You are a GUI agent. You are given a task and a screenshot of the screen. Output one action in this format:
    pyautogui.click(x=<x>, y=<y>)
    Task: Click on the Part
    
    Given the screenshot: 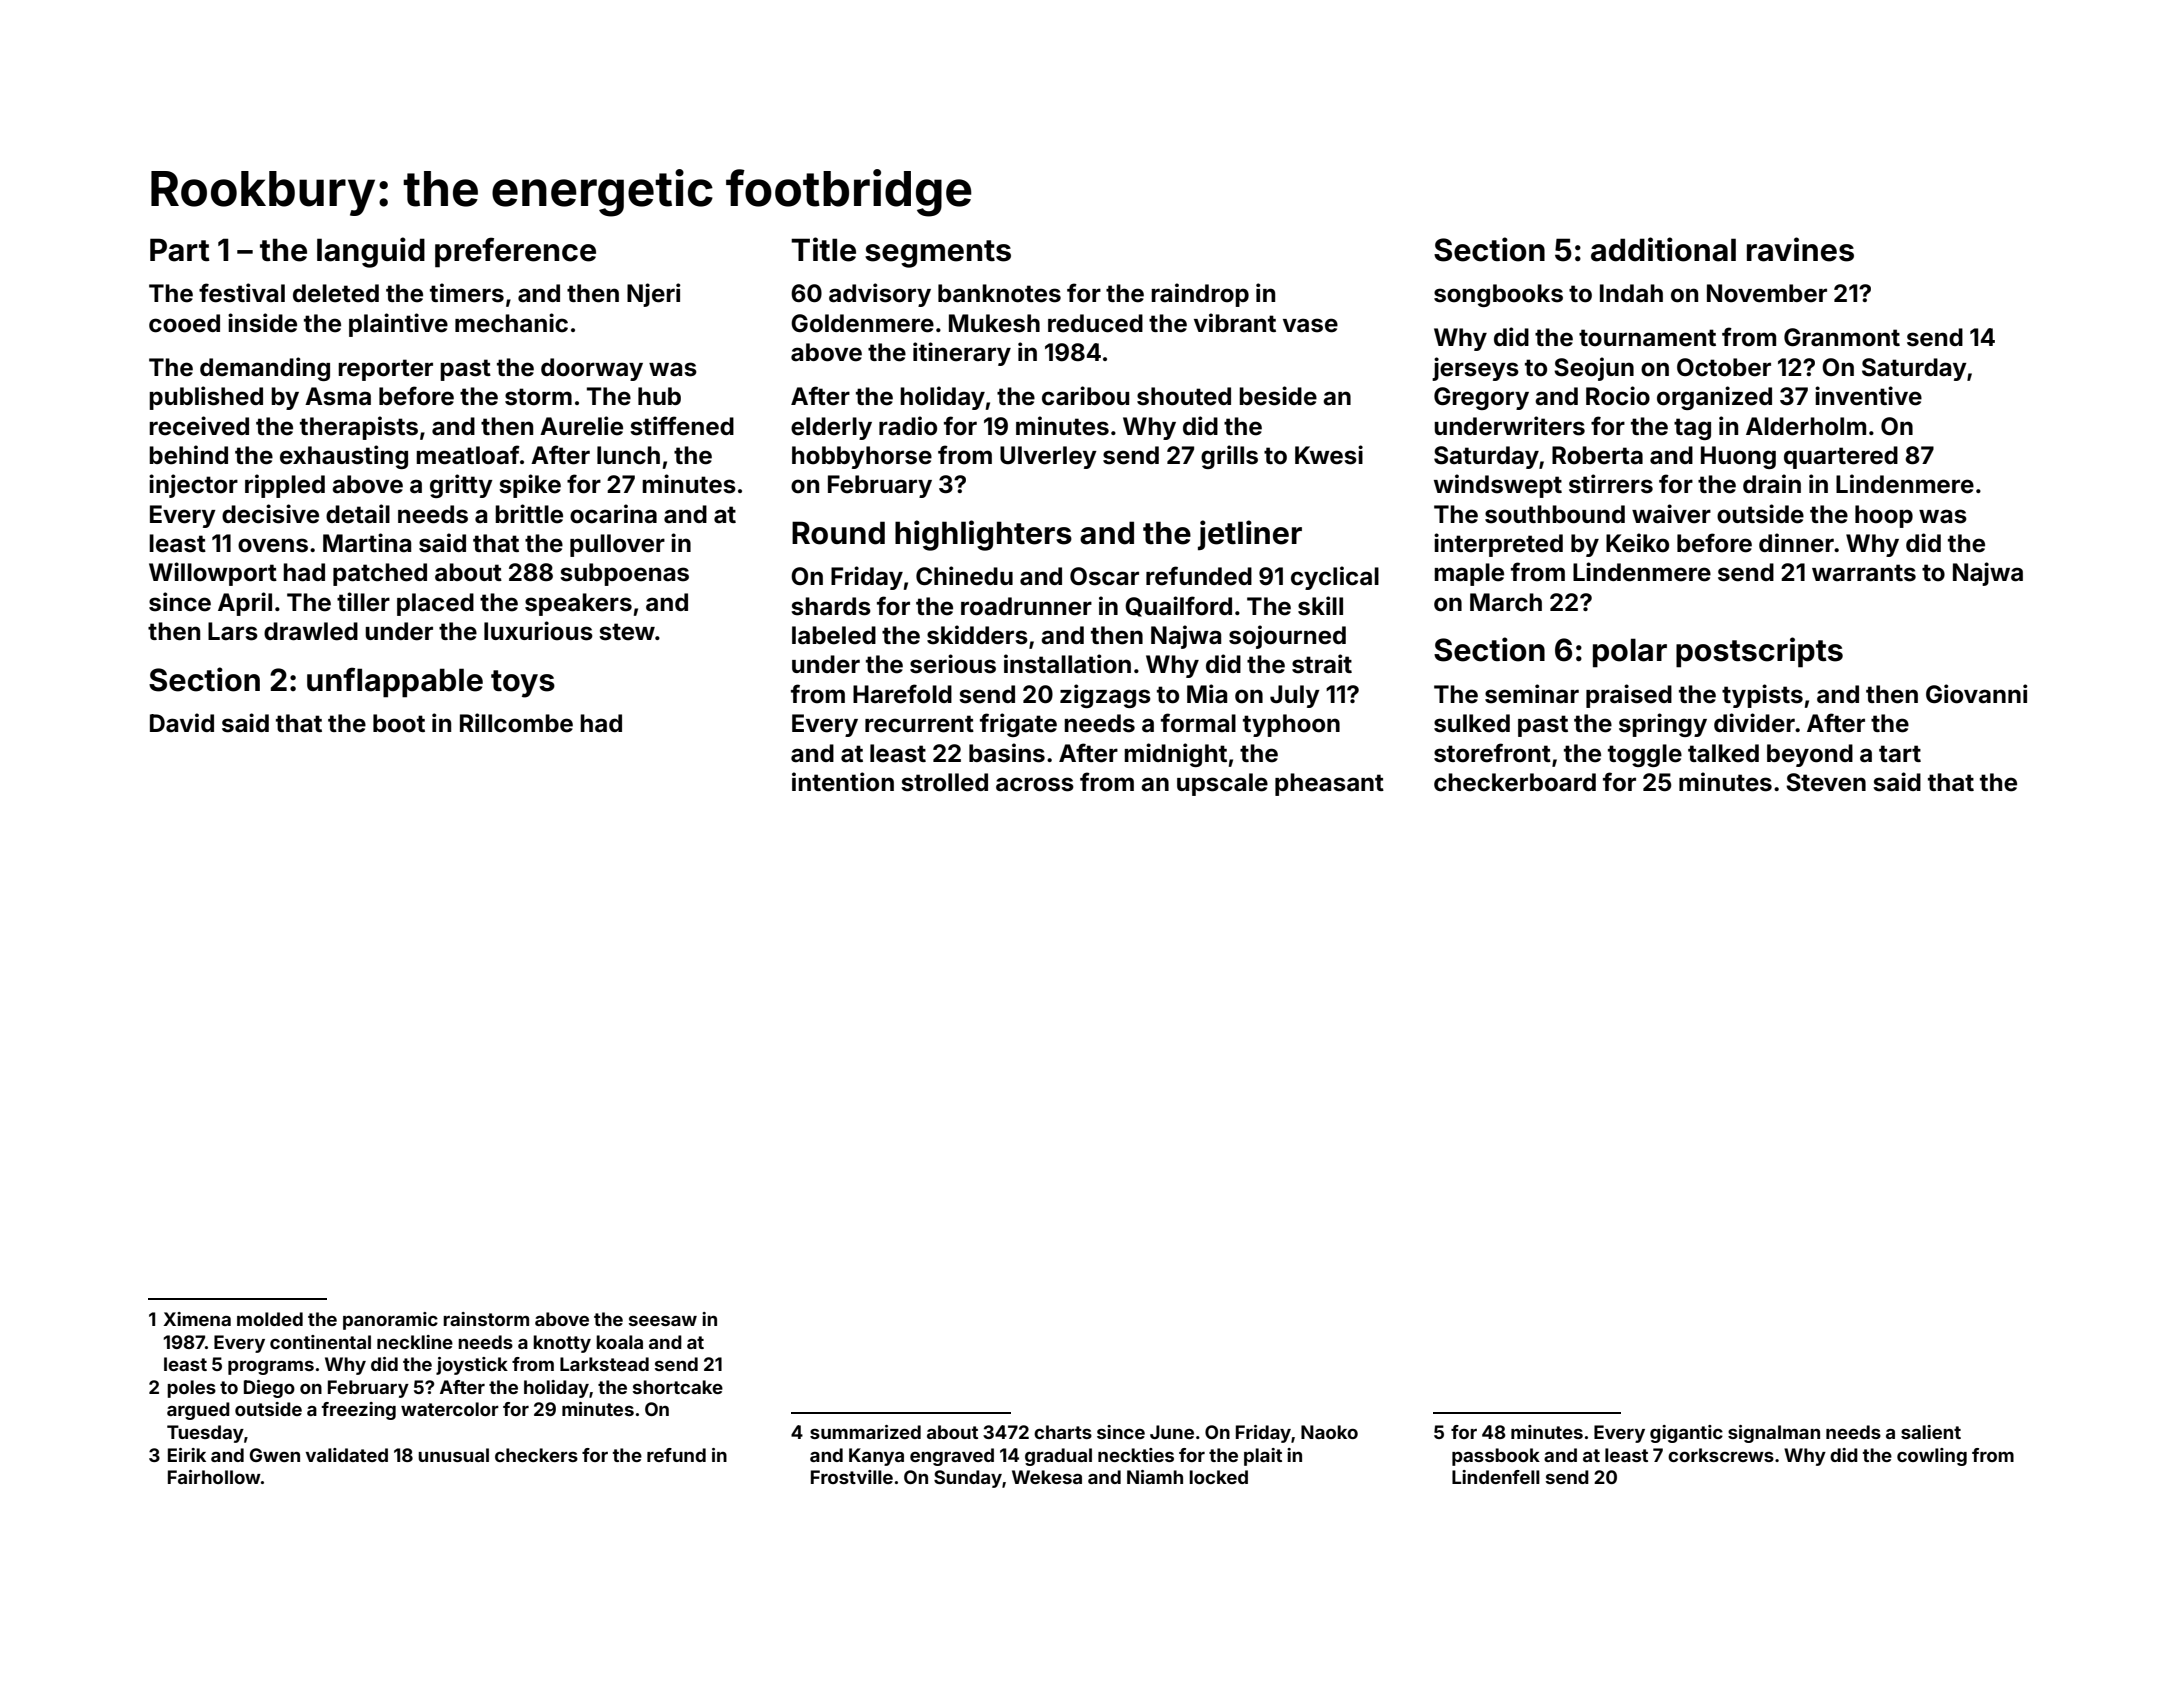 What is the action you would take?
    pyautogui.click(x=180, y=250)
